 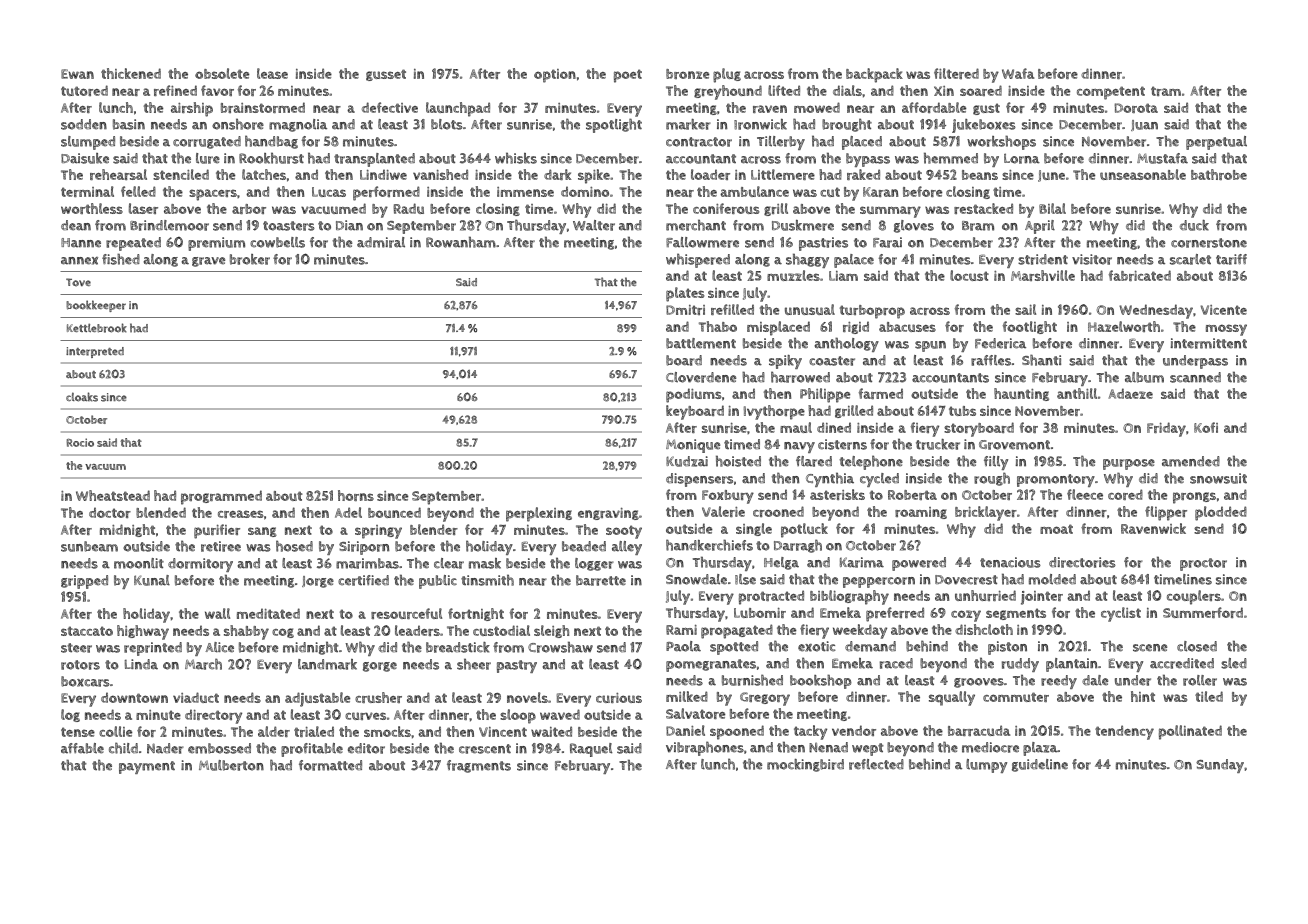 I want to click on interpreted, so click(x=95, y=352).
